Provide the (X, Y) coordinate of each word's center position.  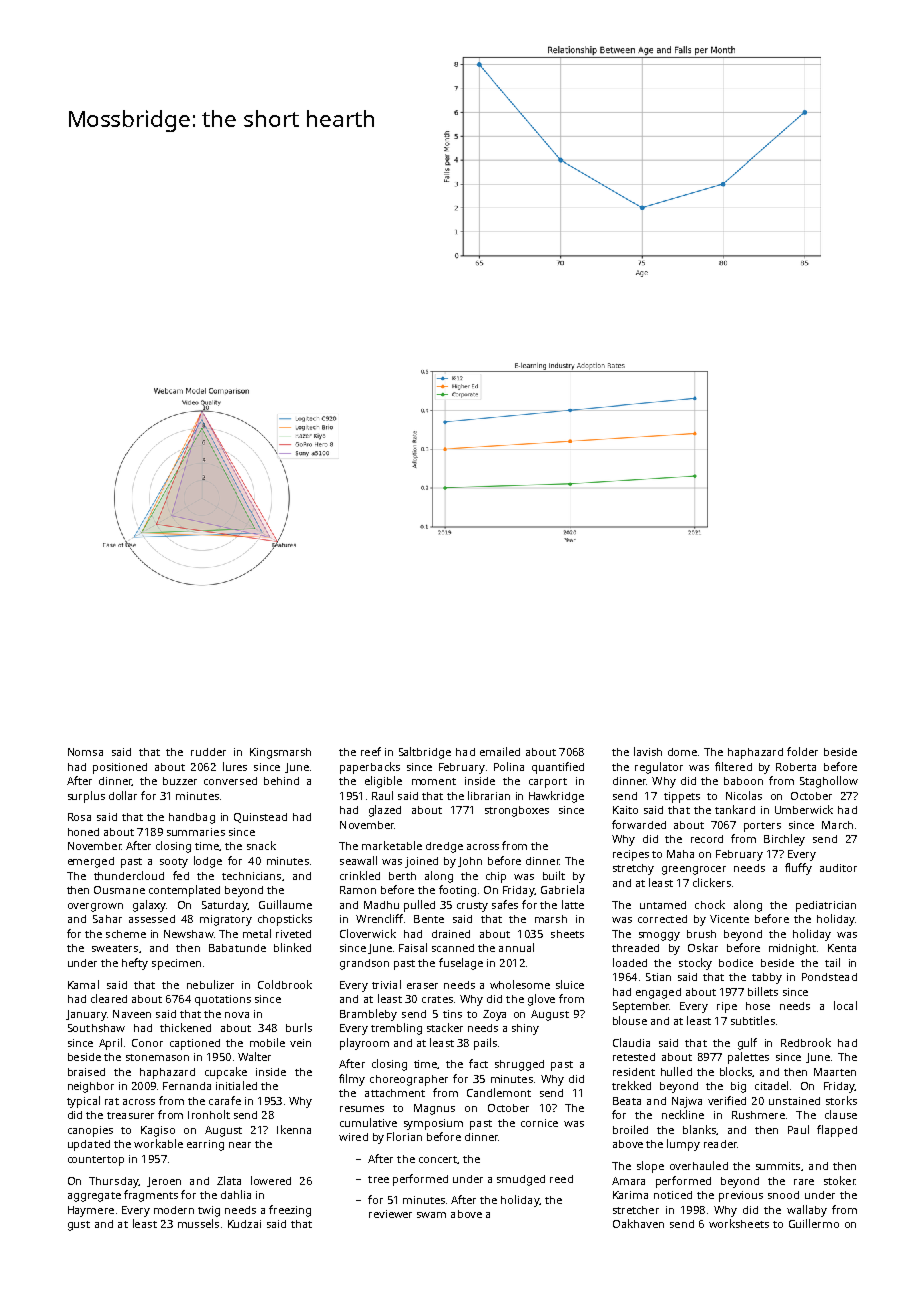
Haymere (91, 1211)
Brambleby (368, 1015)
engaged (658, 993)
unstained (794, 1101)
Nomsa (85, 752)
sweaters (115, 948)
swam (431, 1215)
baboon (743, 781)
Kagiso (158, 1131)
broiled (630, 1129)
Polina (509, 766)
